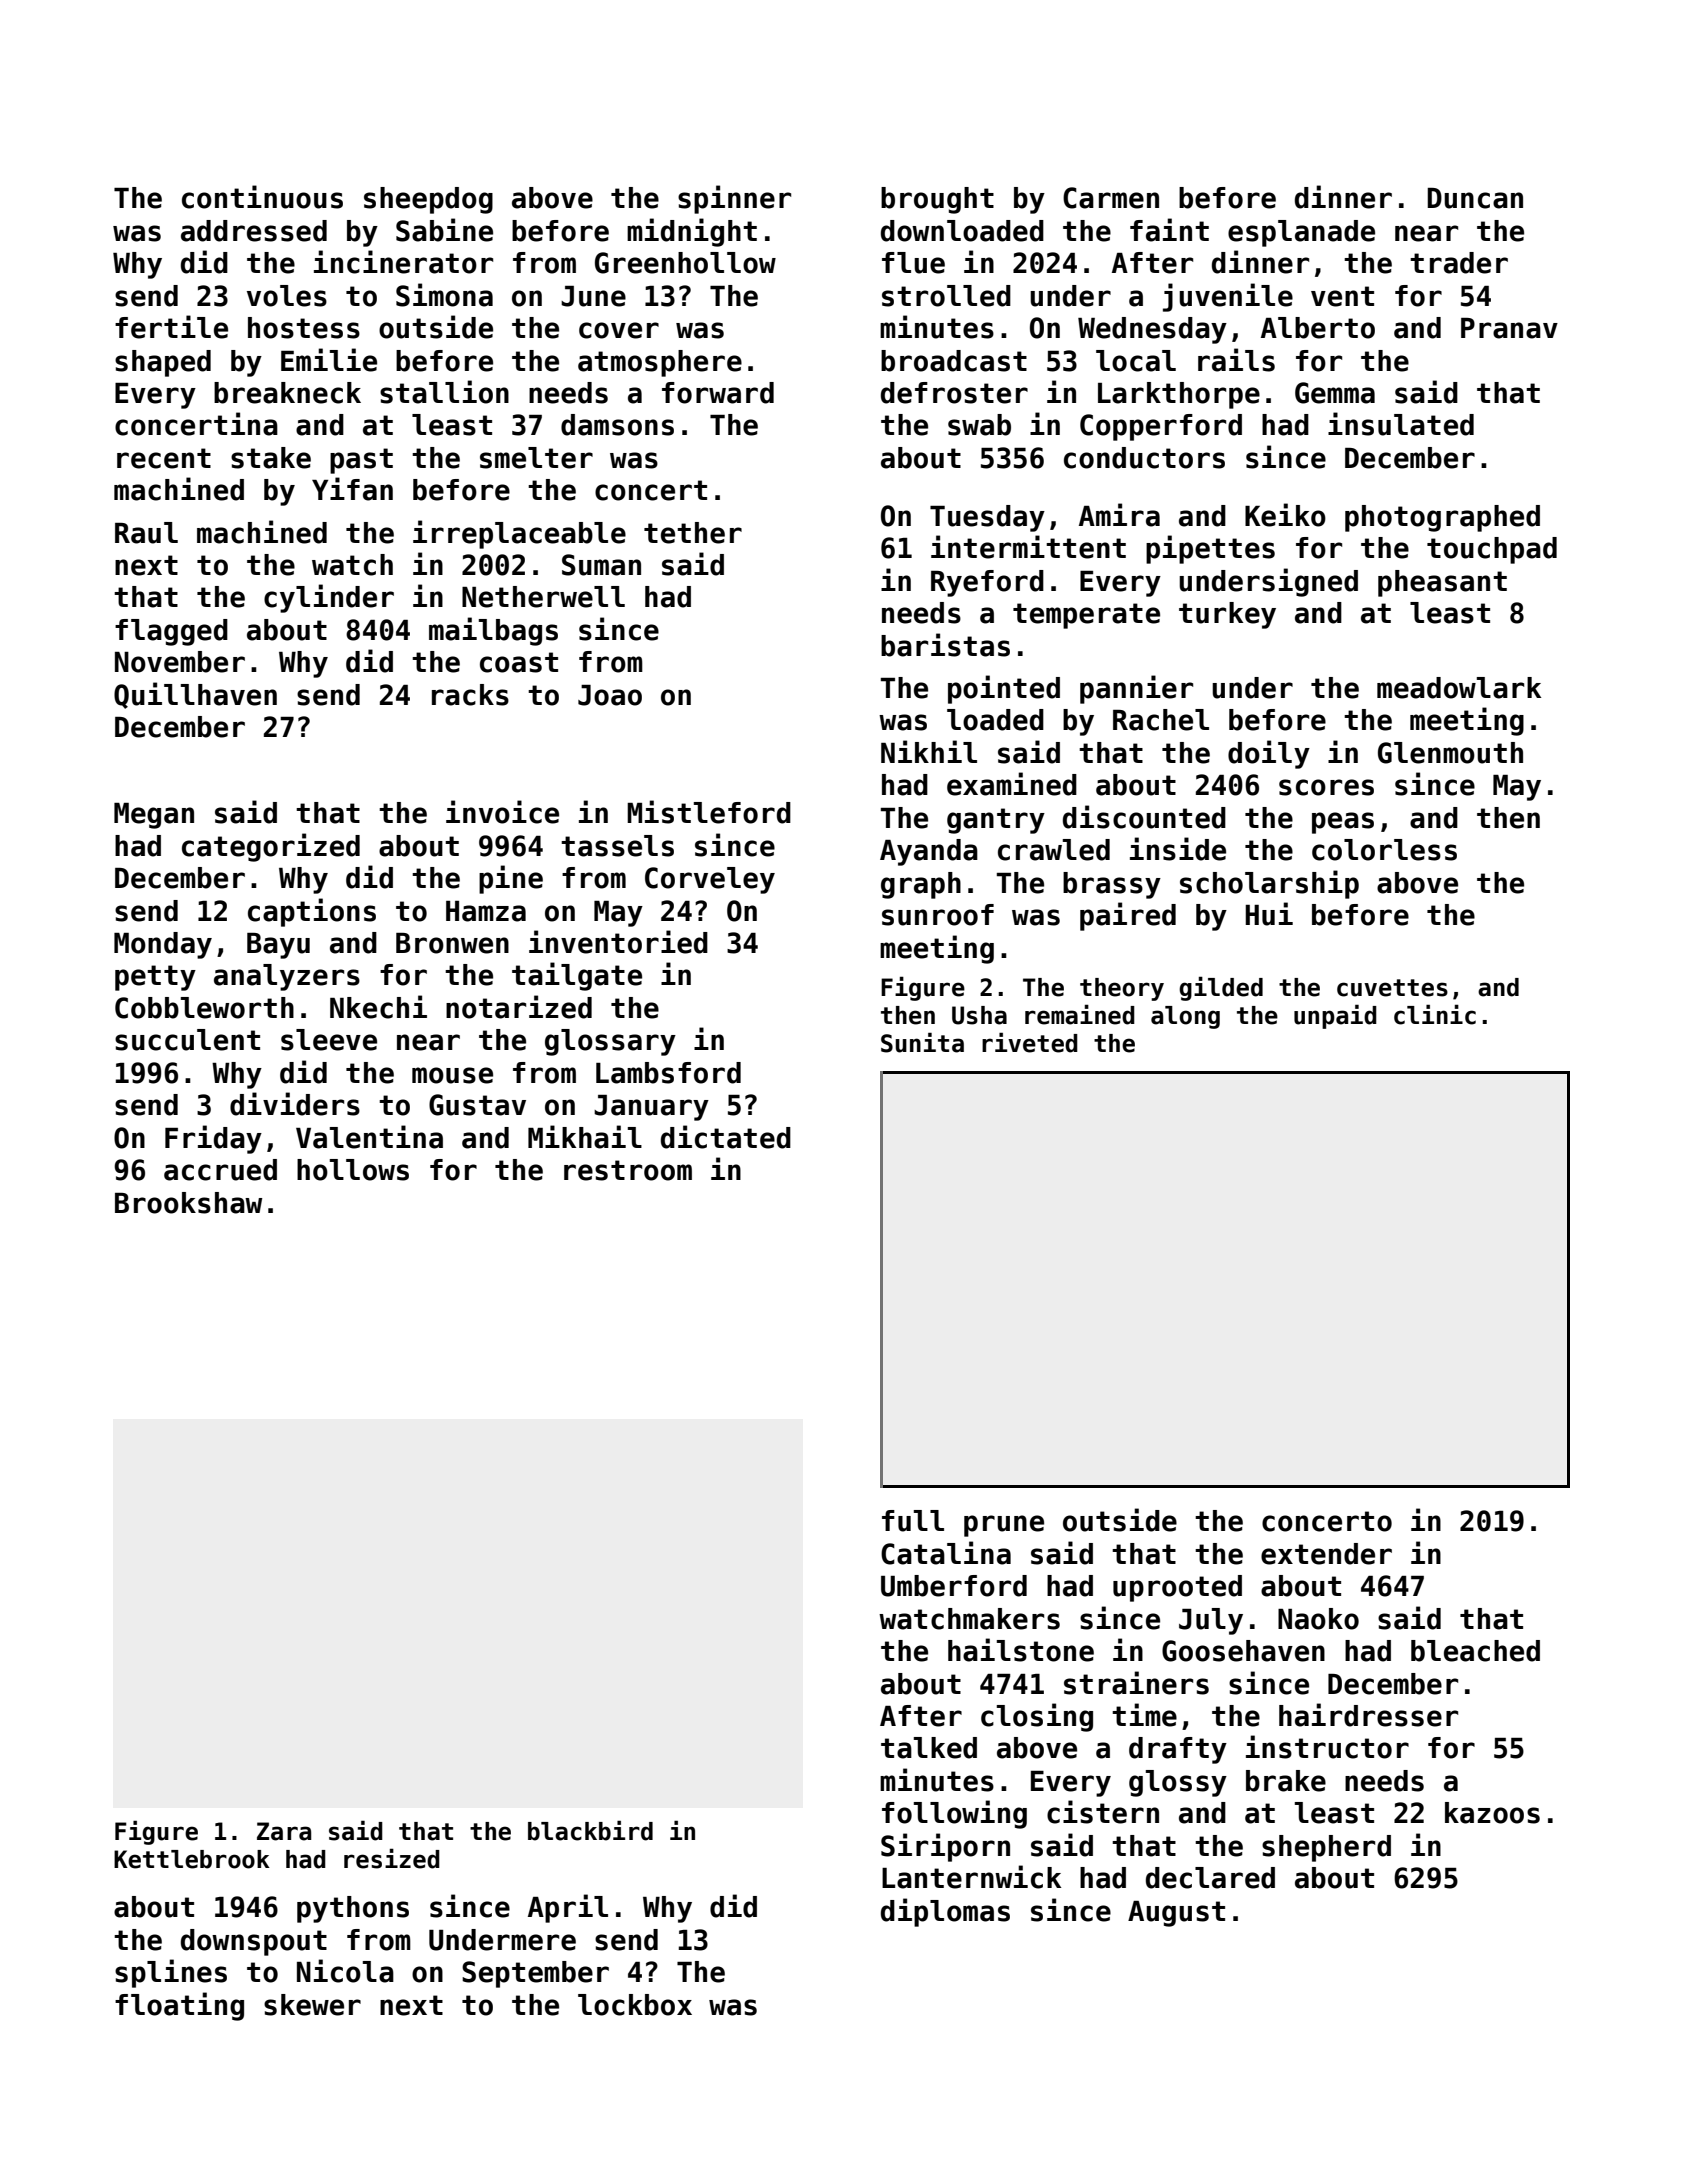 The width and height of the document is (1683, 2178). I want to click on restroom, so click(628, 1170).
